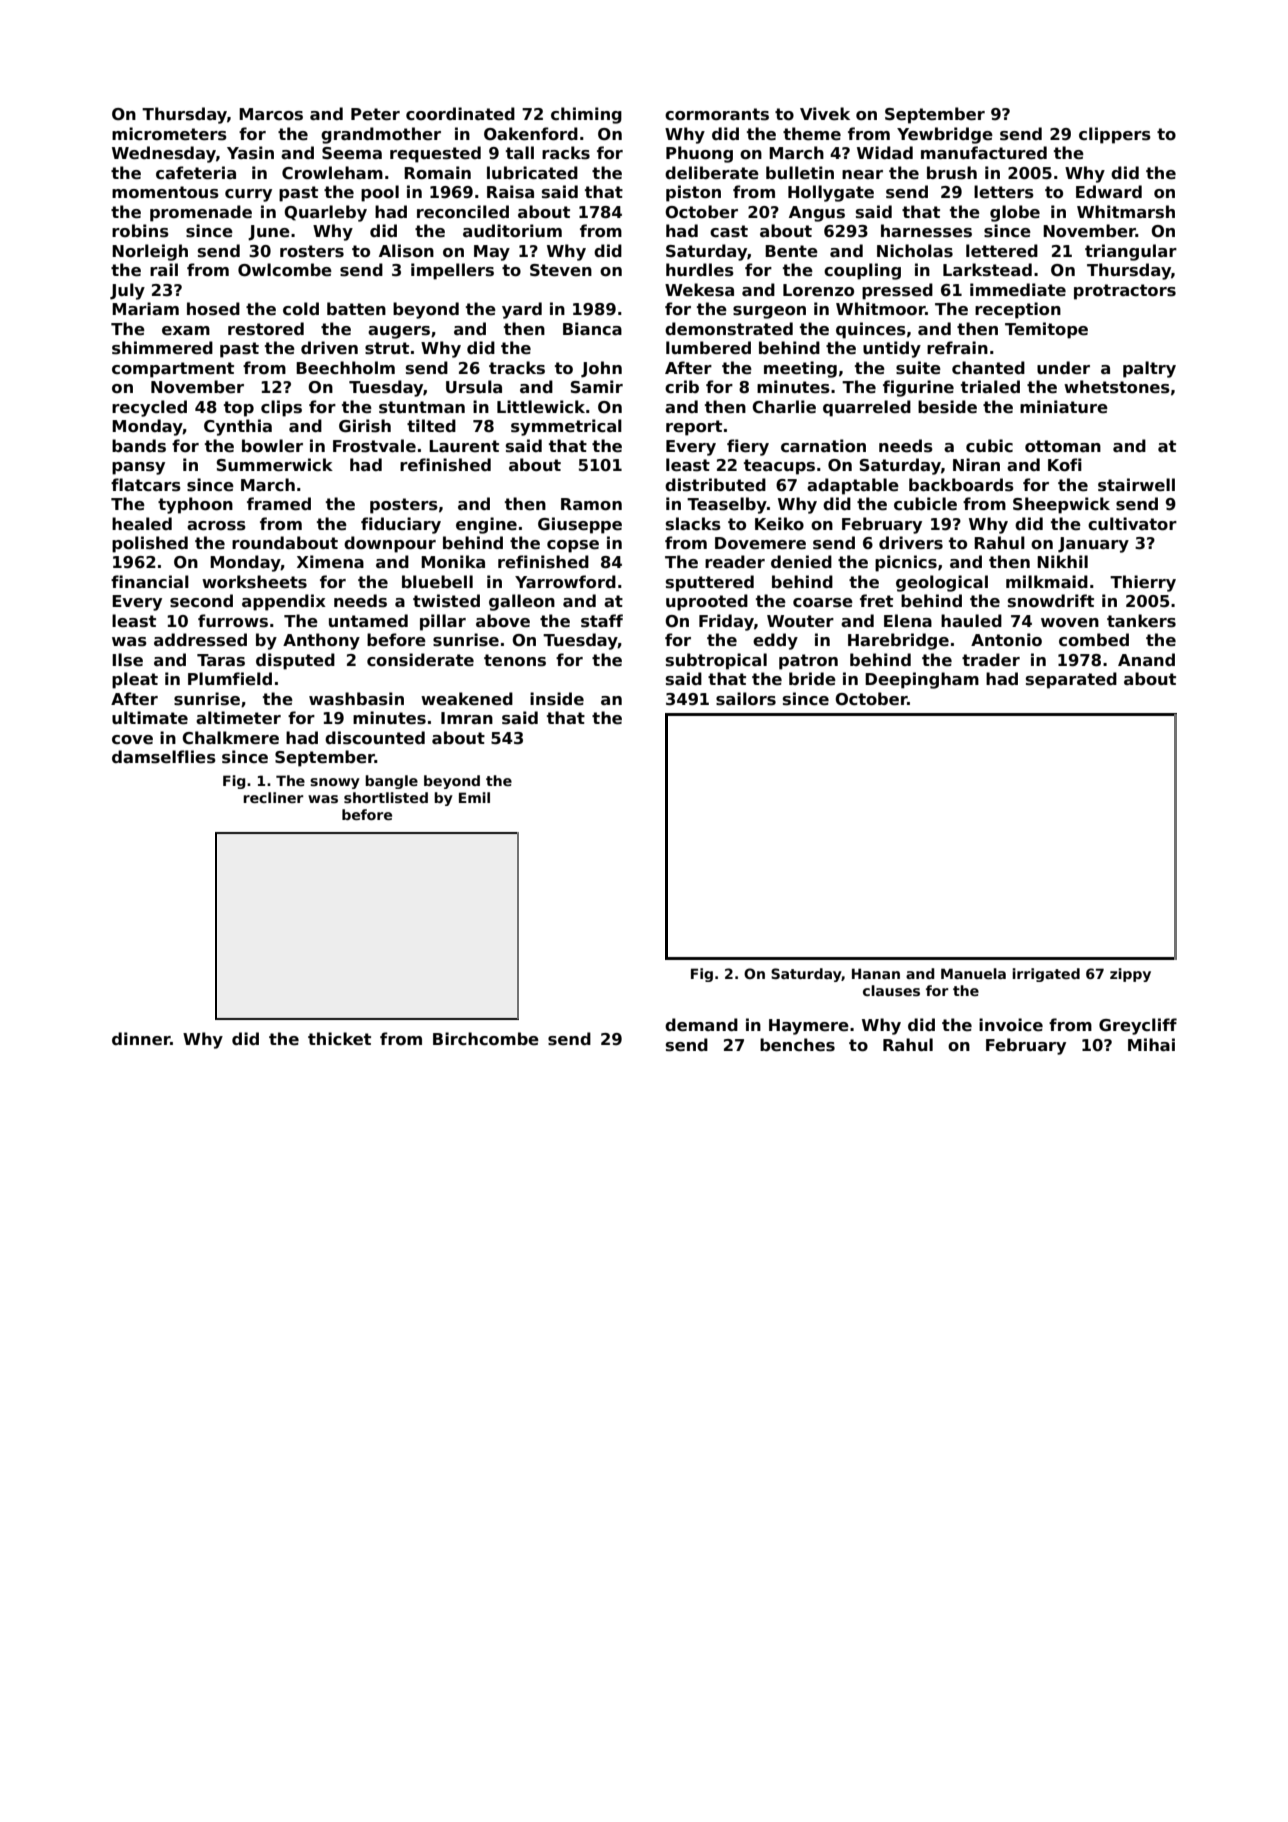  I want to click on bulletin, so click(800, 173).
